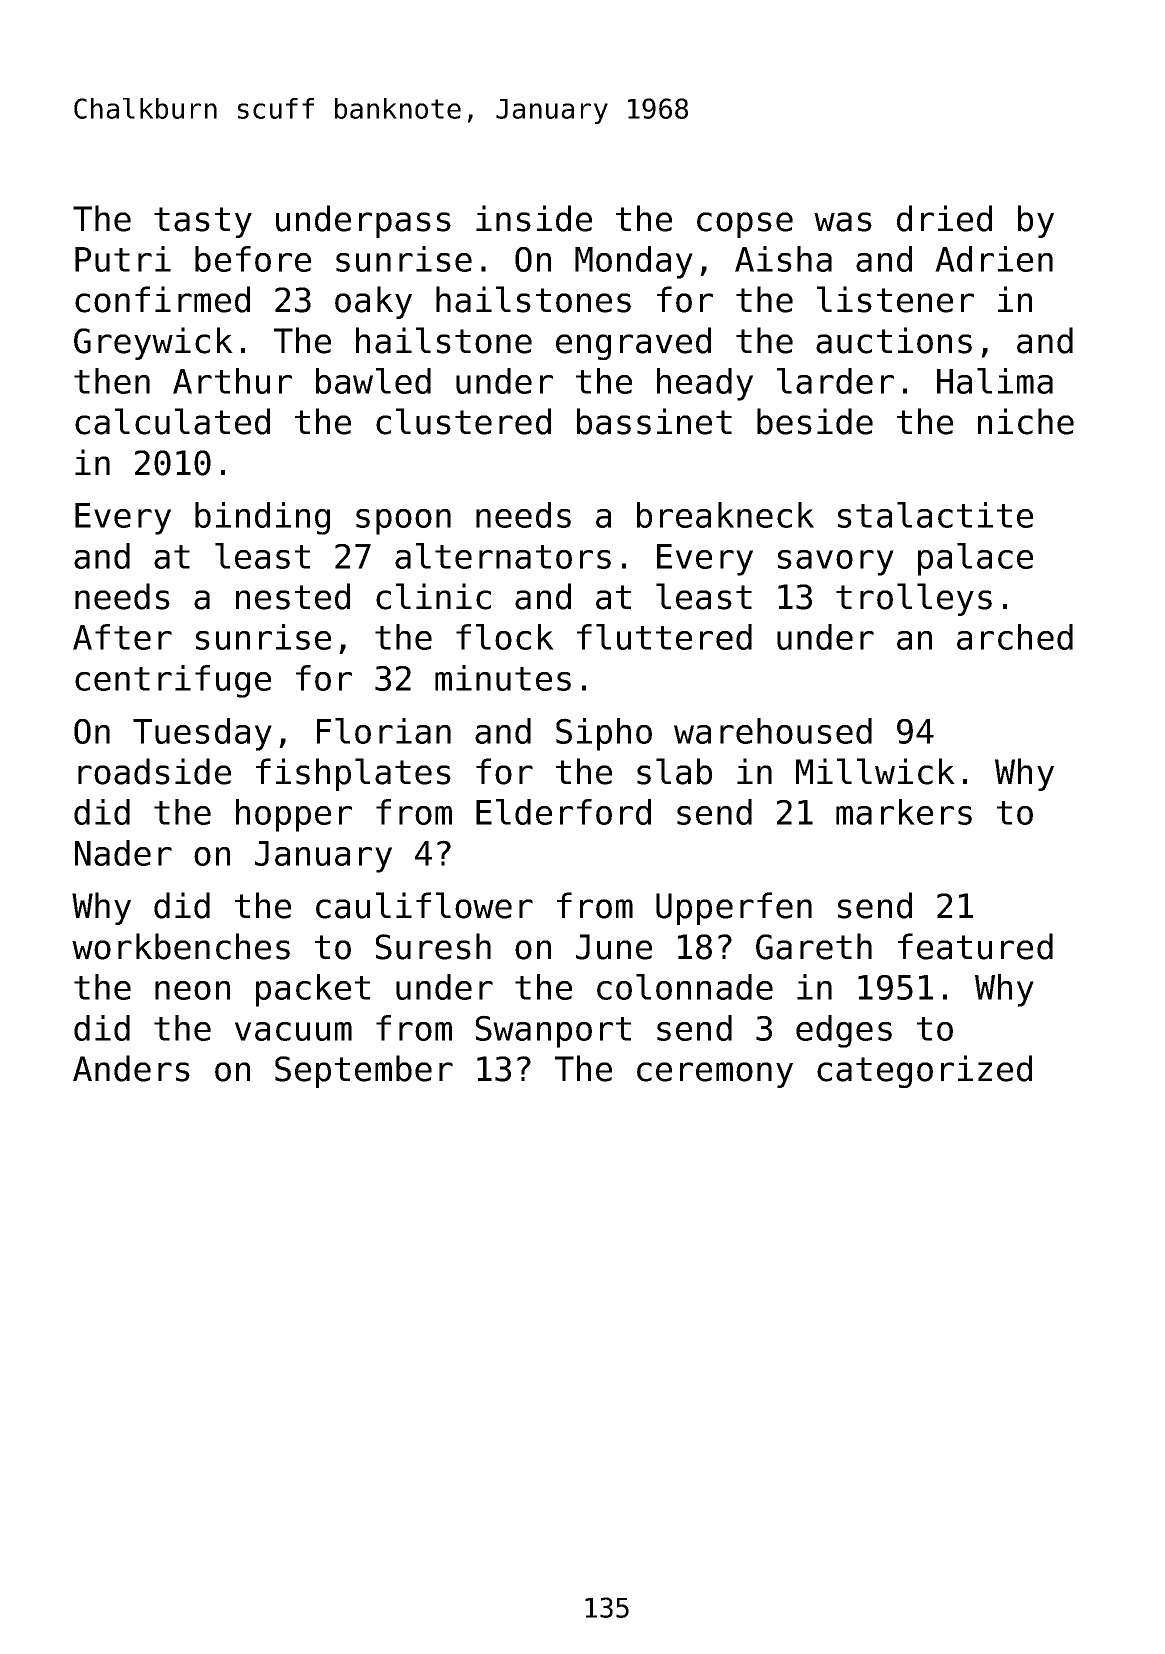 The height and width of the page is (1654, 1165). I want to click on engraved, so click(633, 343).
